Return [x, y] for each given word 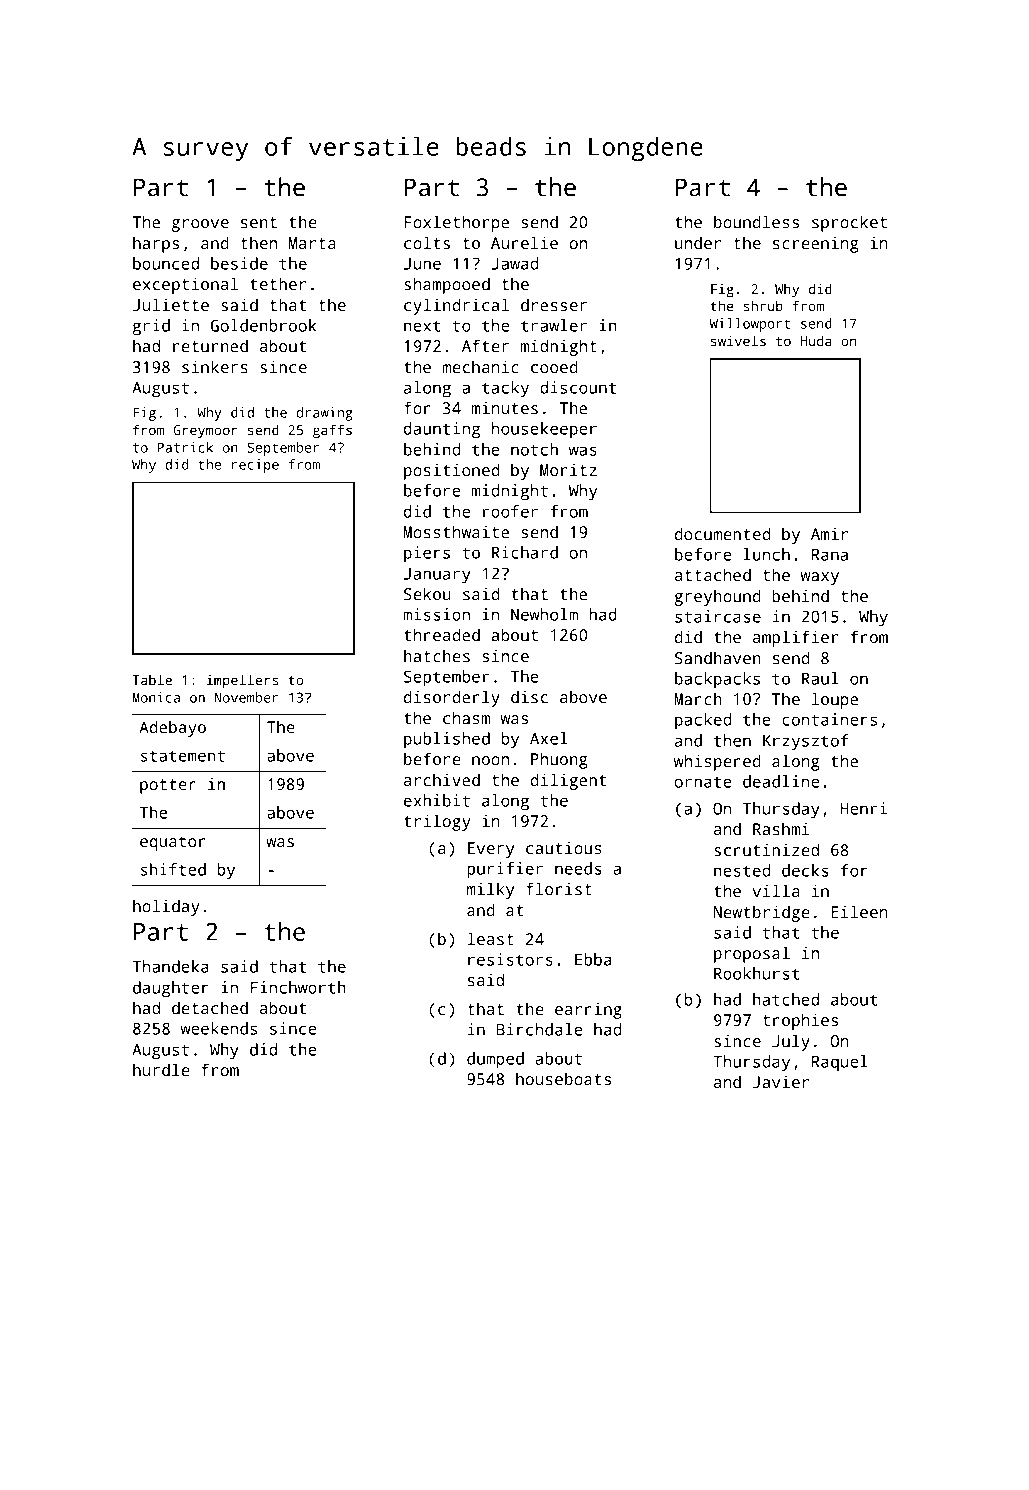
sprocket [849, 223]
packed [703, 721]
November [246, 697]
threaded [442, 635]
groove [200, 225]
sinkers [215, 367]
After [485, 345]
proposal [752, 954]
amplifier [795, 638]
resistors [510, 959]
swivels [738, 340]
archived [442, 780]
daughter [171, 989]
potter [168, 786]
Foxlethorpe [456, 223]
